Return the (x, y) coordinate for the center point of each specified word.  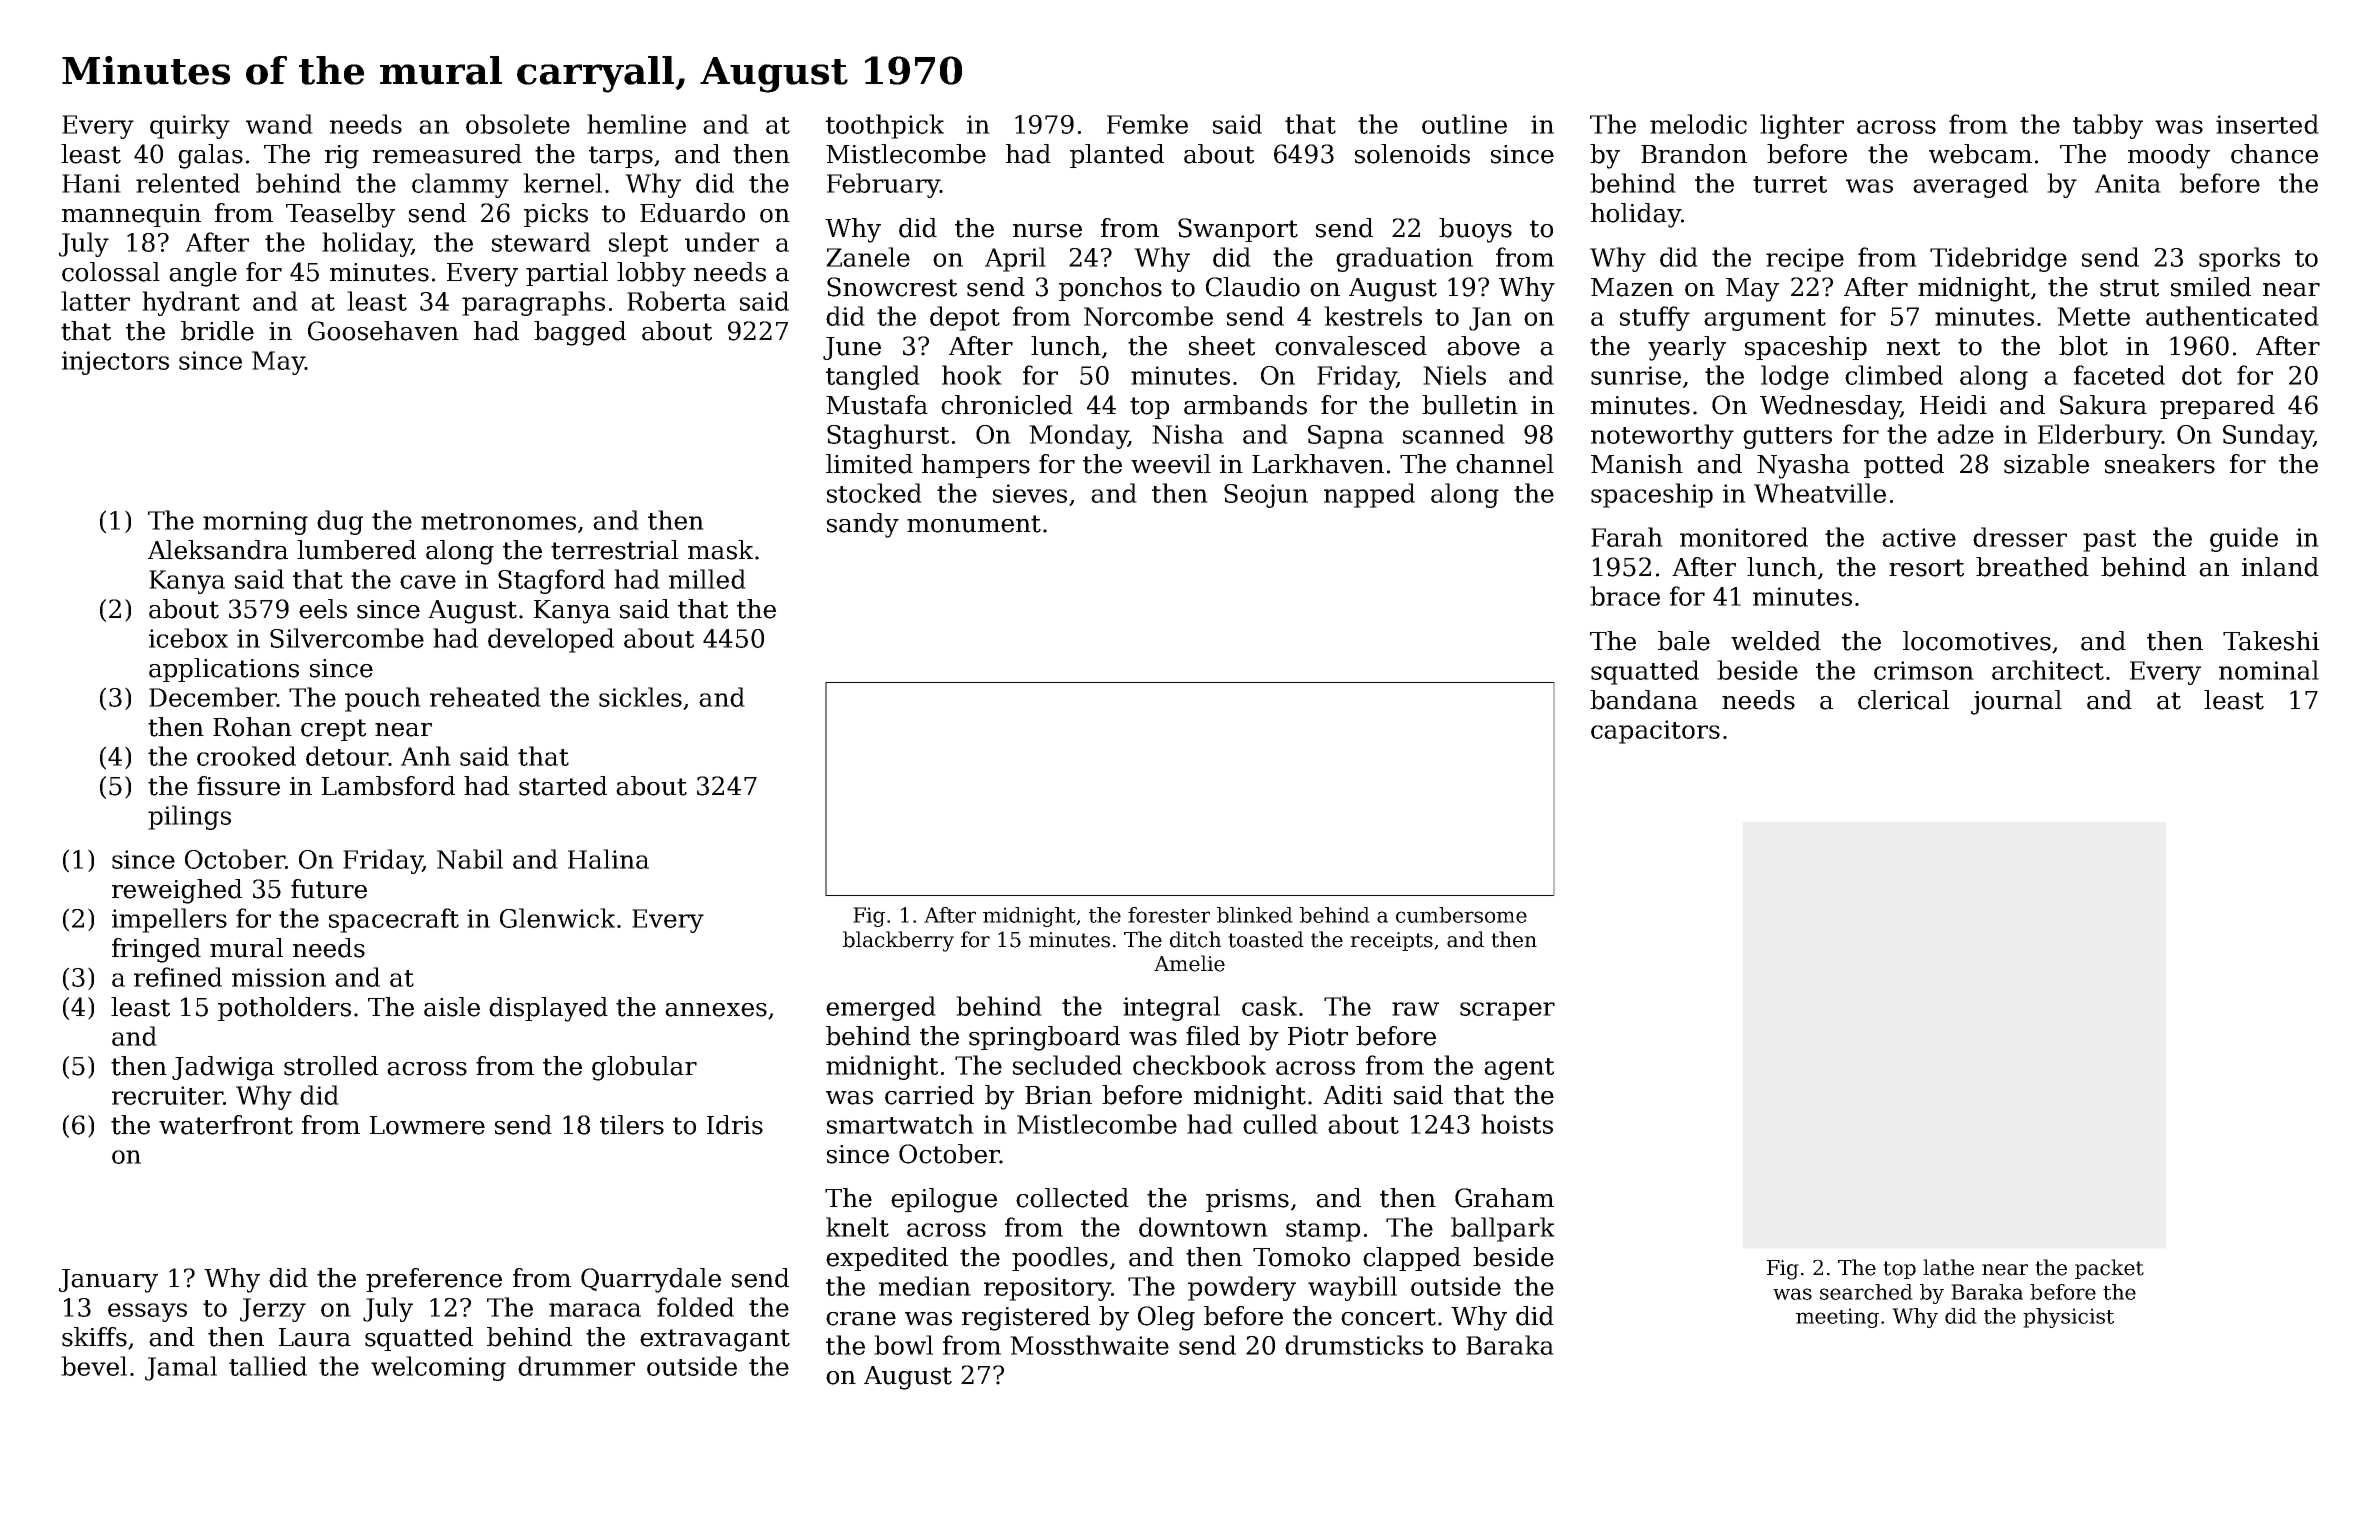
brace (1625, 596)
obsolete (518, 124)
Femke (1147, 124)
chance (2274, 154)
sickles (640, 697)
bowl (903, 1345)
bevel (94, 1366)
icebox (188, 638)
